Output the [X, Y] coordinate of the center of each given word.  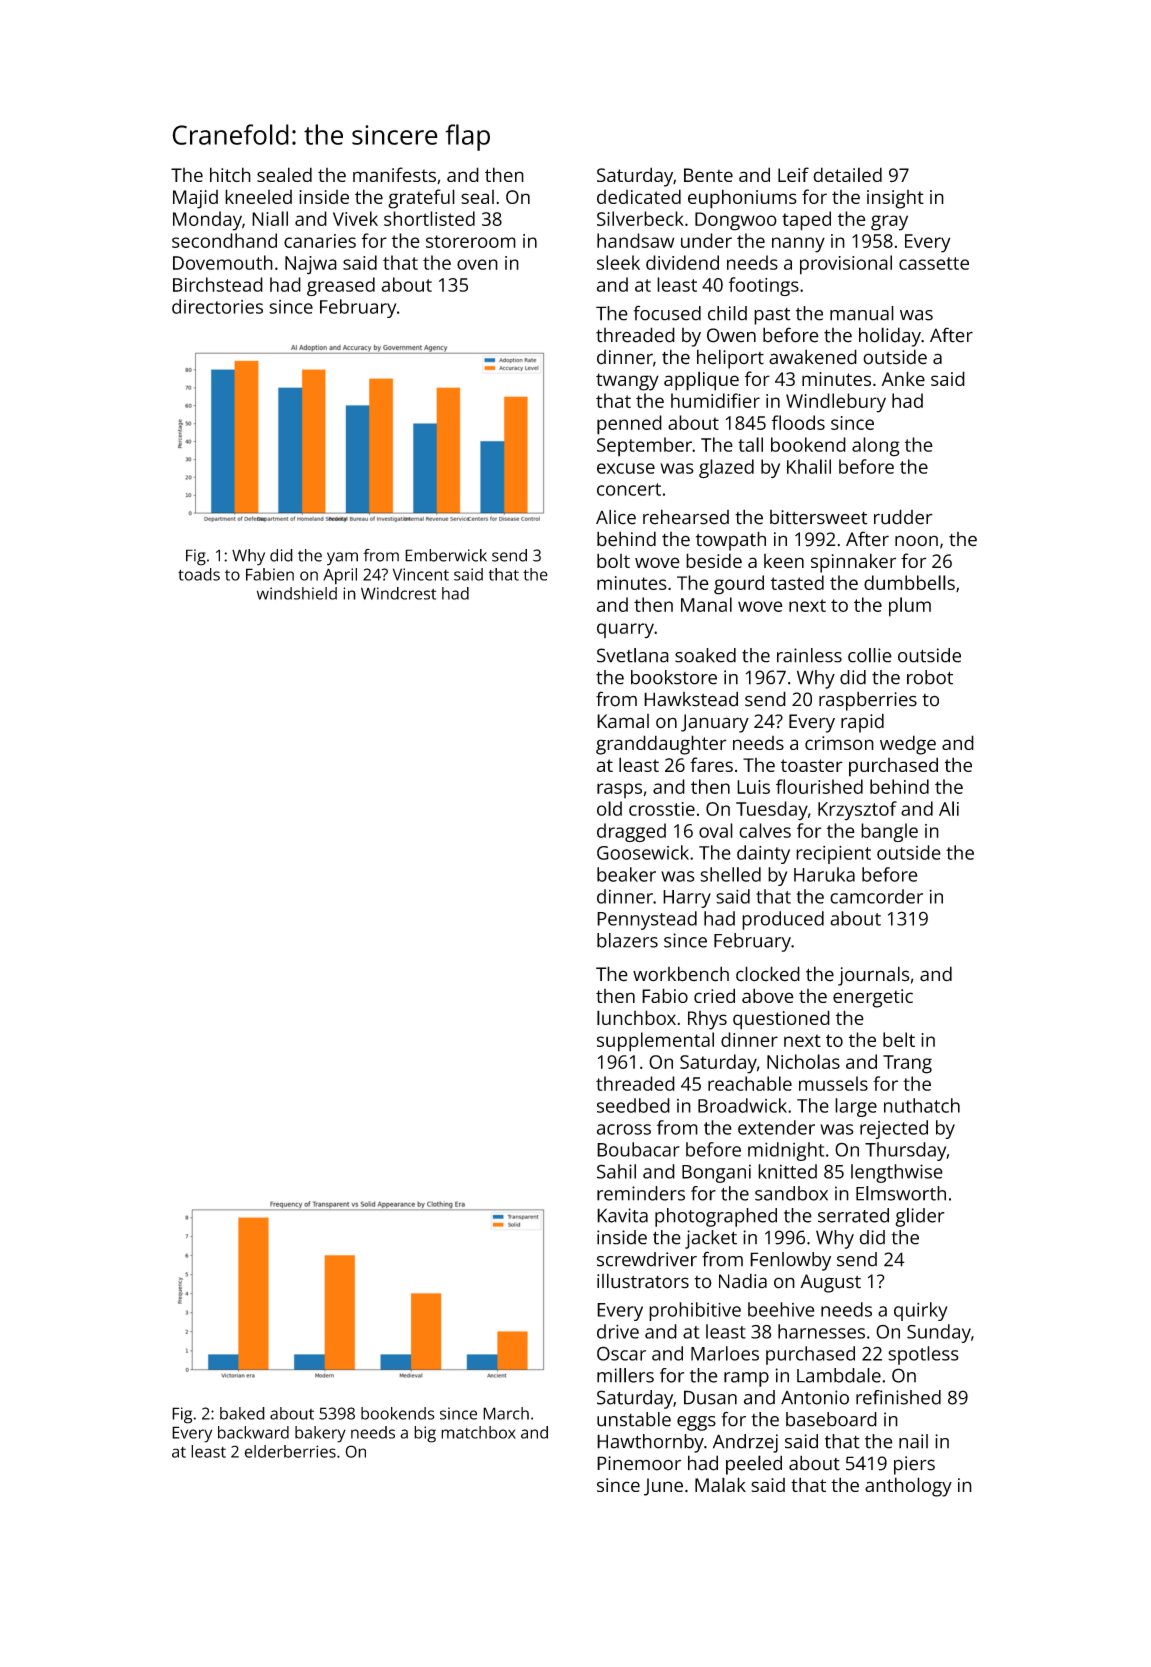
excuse [626, 468]
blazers [627, 940]
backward [253, 1432]
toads [199, 574]
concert [629, 489]
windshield [297, 593]
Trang [907, 1064]
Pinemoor [639, 1463]
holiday [890, 337]
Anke [903, 378]
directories [217, 306]
